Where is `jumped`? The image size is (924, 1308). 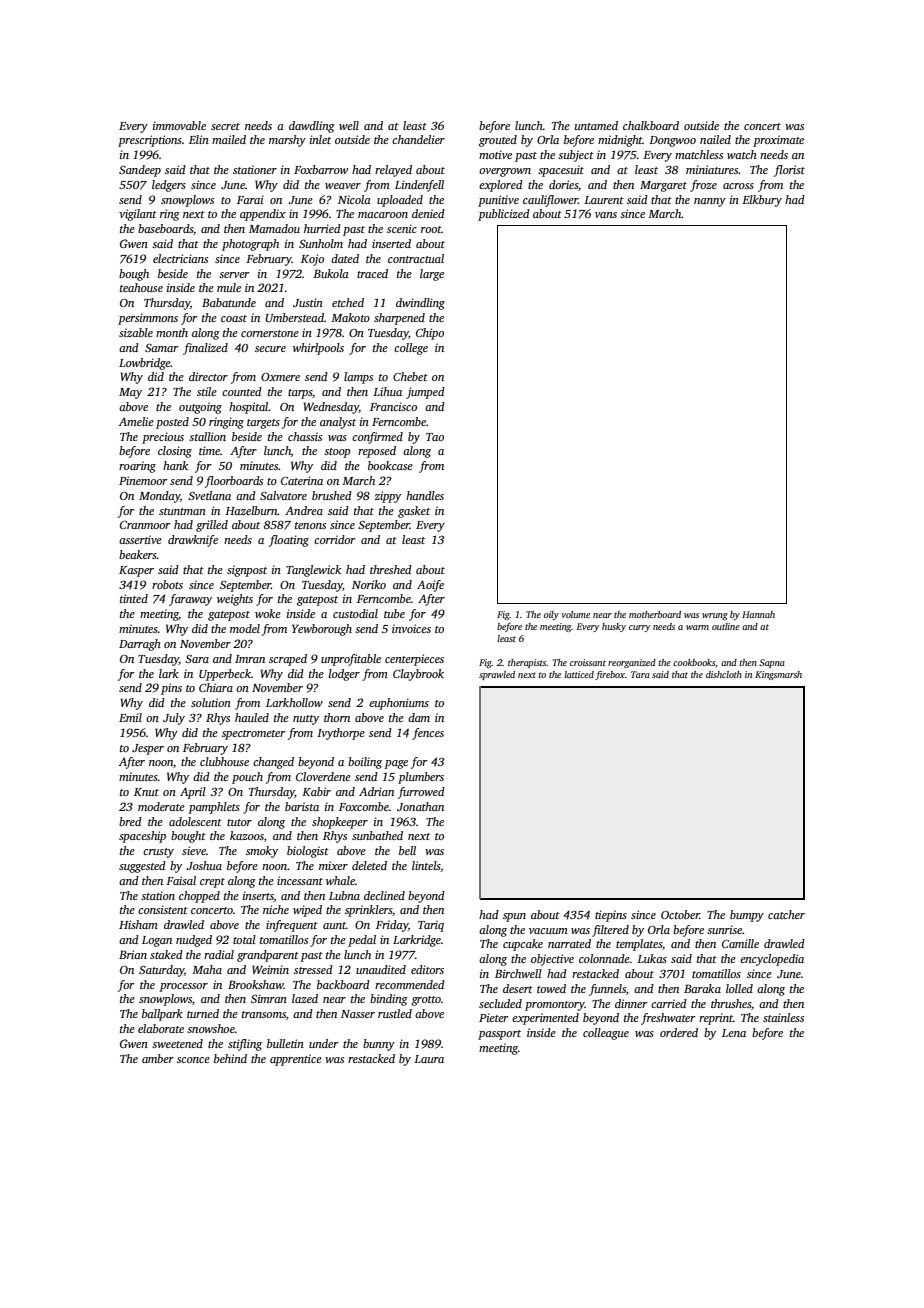
jumped is located at coordinates (425, 393).
